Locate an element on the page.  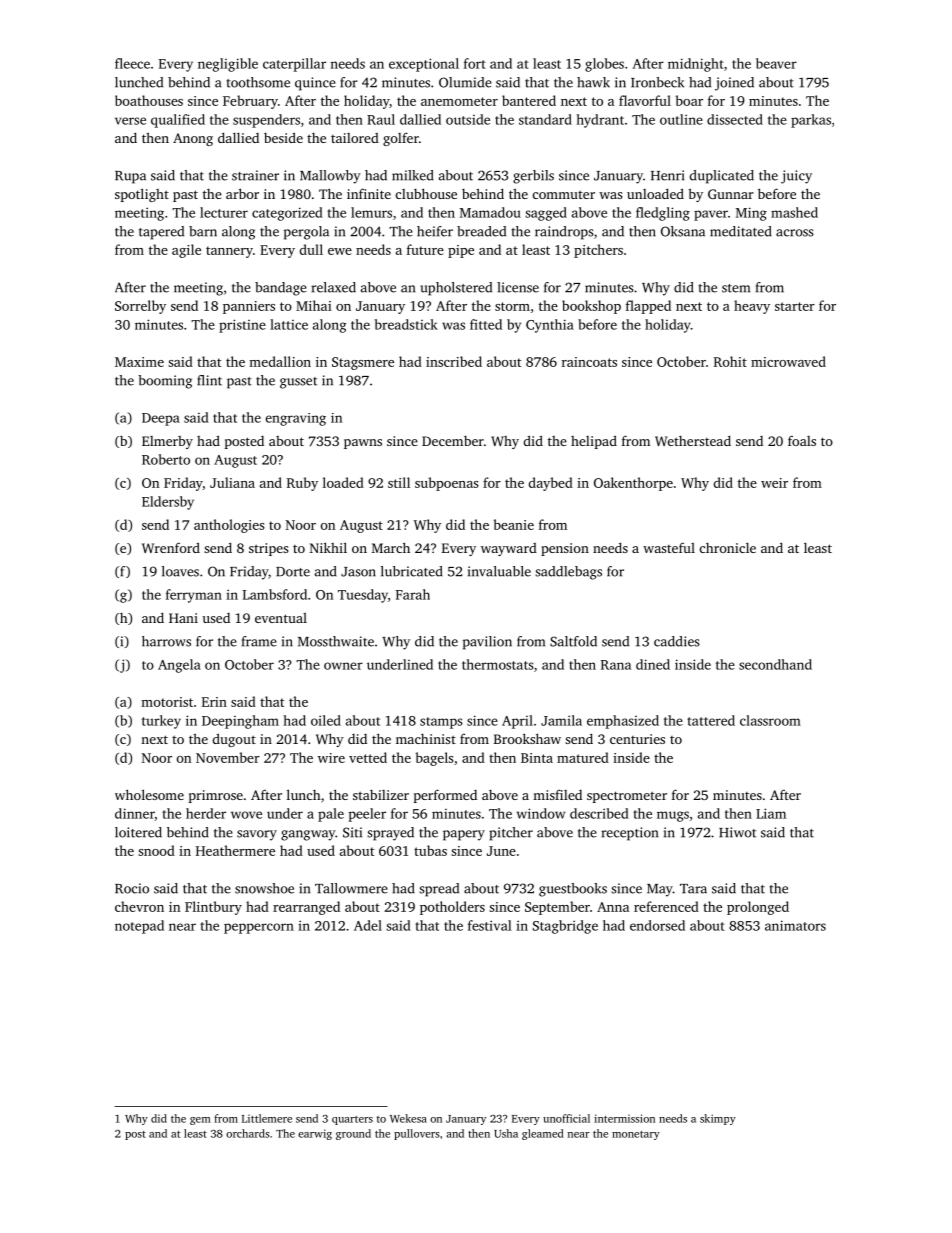
orchards is located at coordinates (248, 1133).
